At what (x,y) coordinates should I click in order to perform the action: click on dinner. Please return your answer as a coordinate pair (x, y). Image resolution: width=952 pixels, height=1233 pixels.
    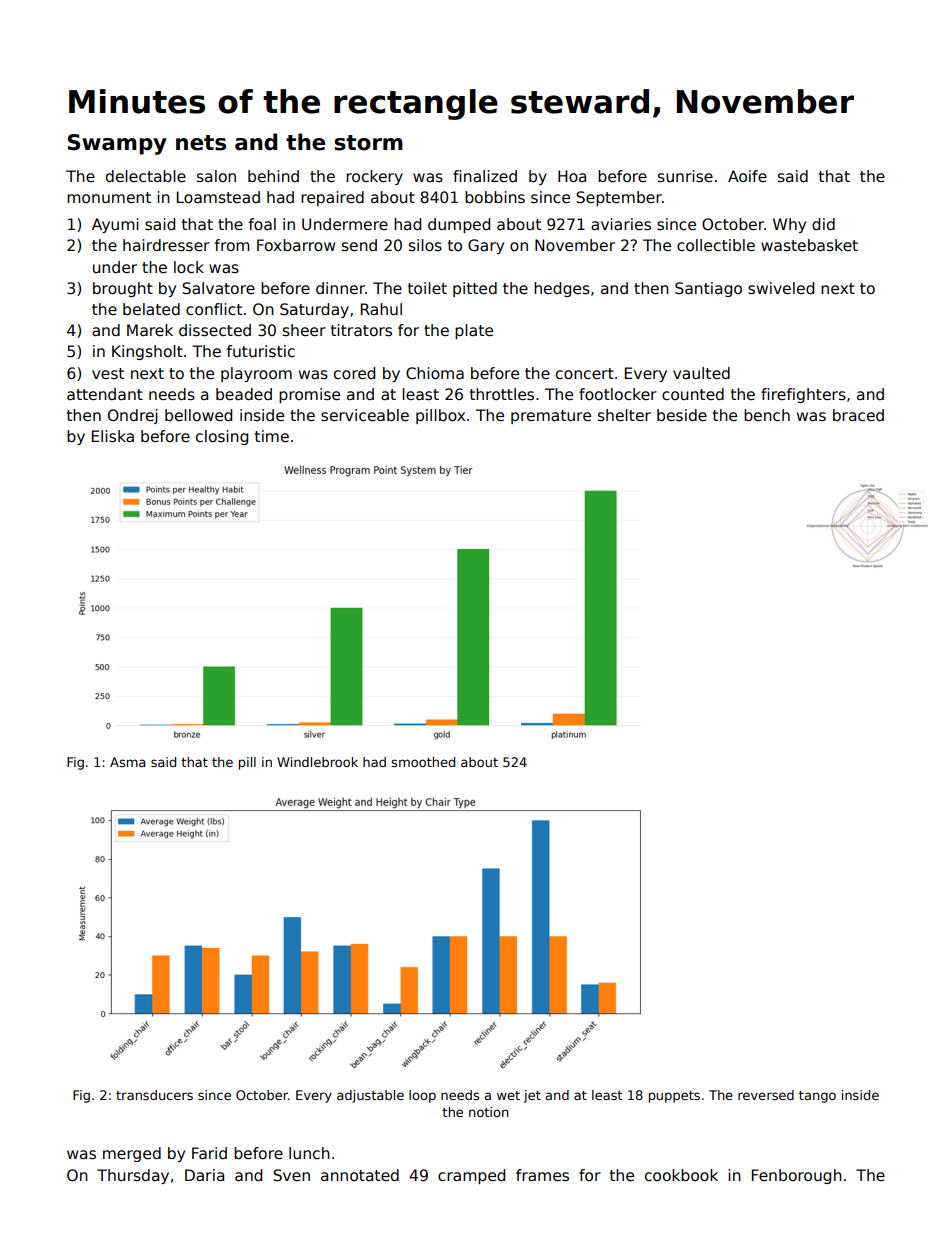
    Looking at the image, I should click on (340, 288).
